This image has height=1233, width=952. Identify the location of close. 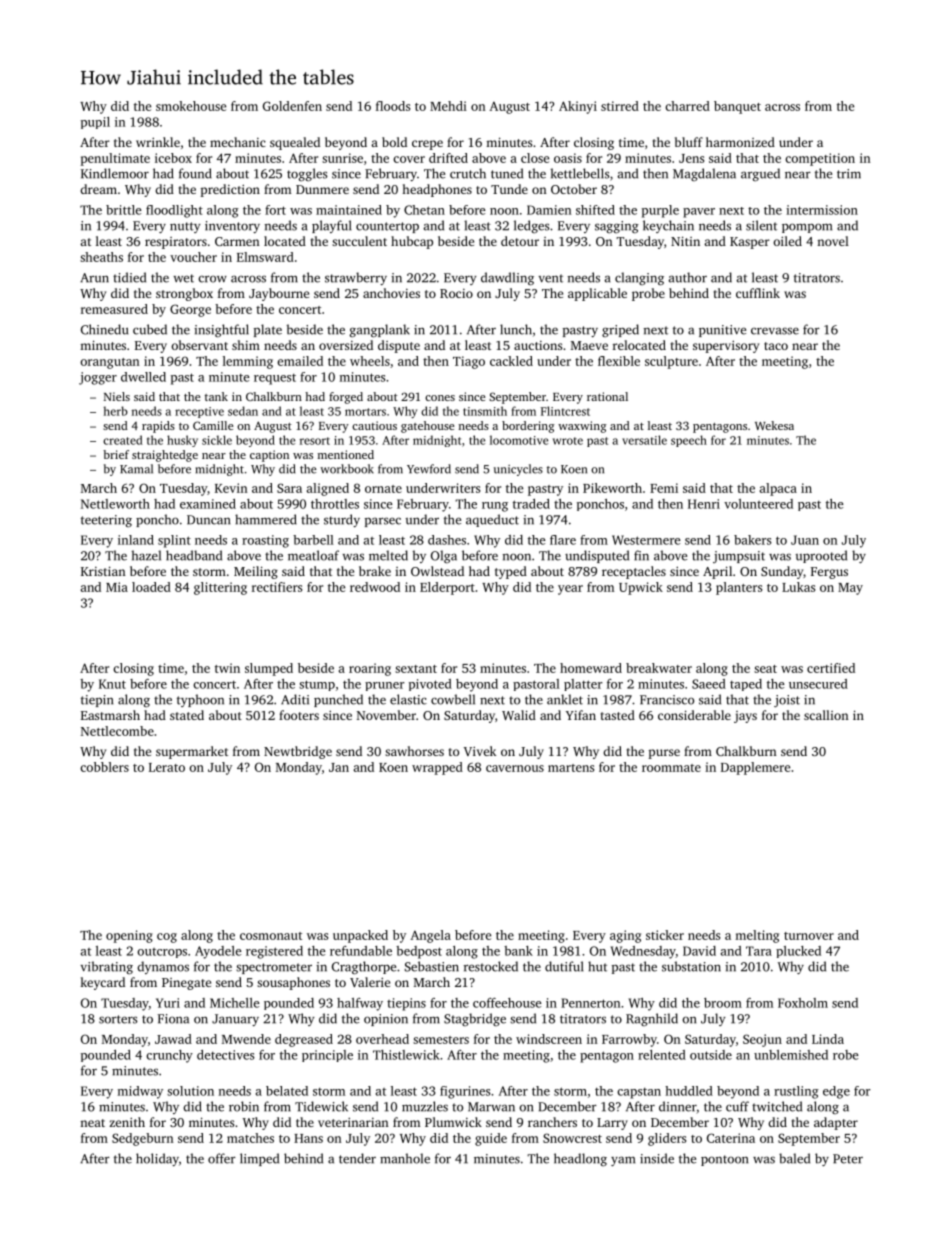
(535, 158).
